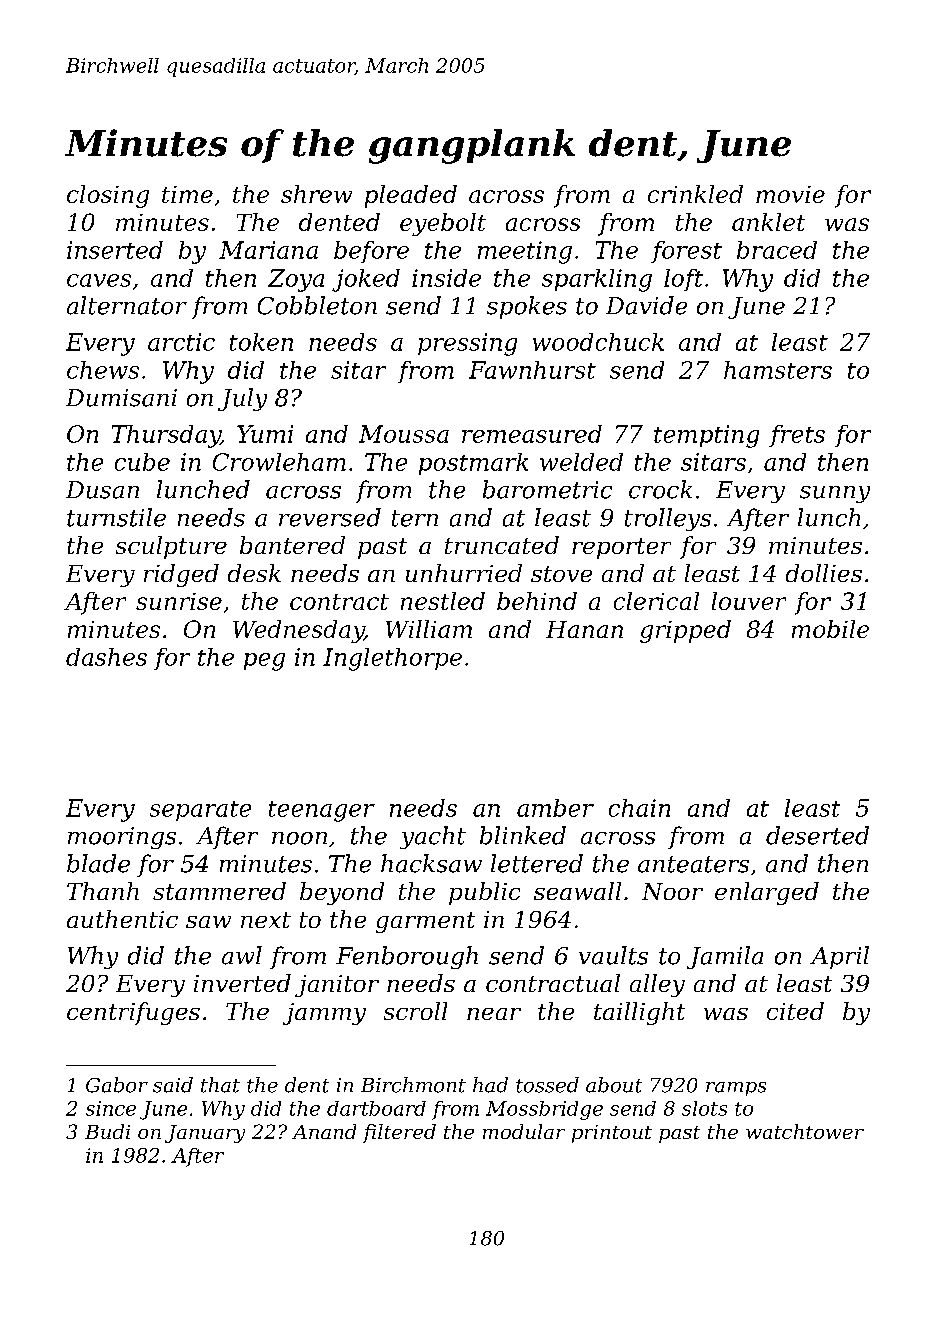 This screenshot has height=1328, width=936. What do you see at coordinates (795, 1011) in the screenshot?
I see `cited` at bounding box center [795, 1011].
